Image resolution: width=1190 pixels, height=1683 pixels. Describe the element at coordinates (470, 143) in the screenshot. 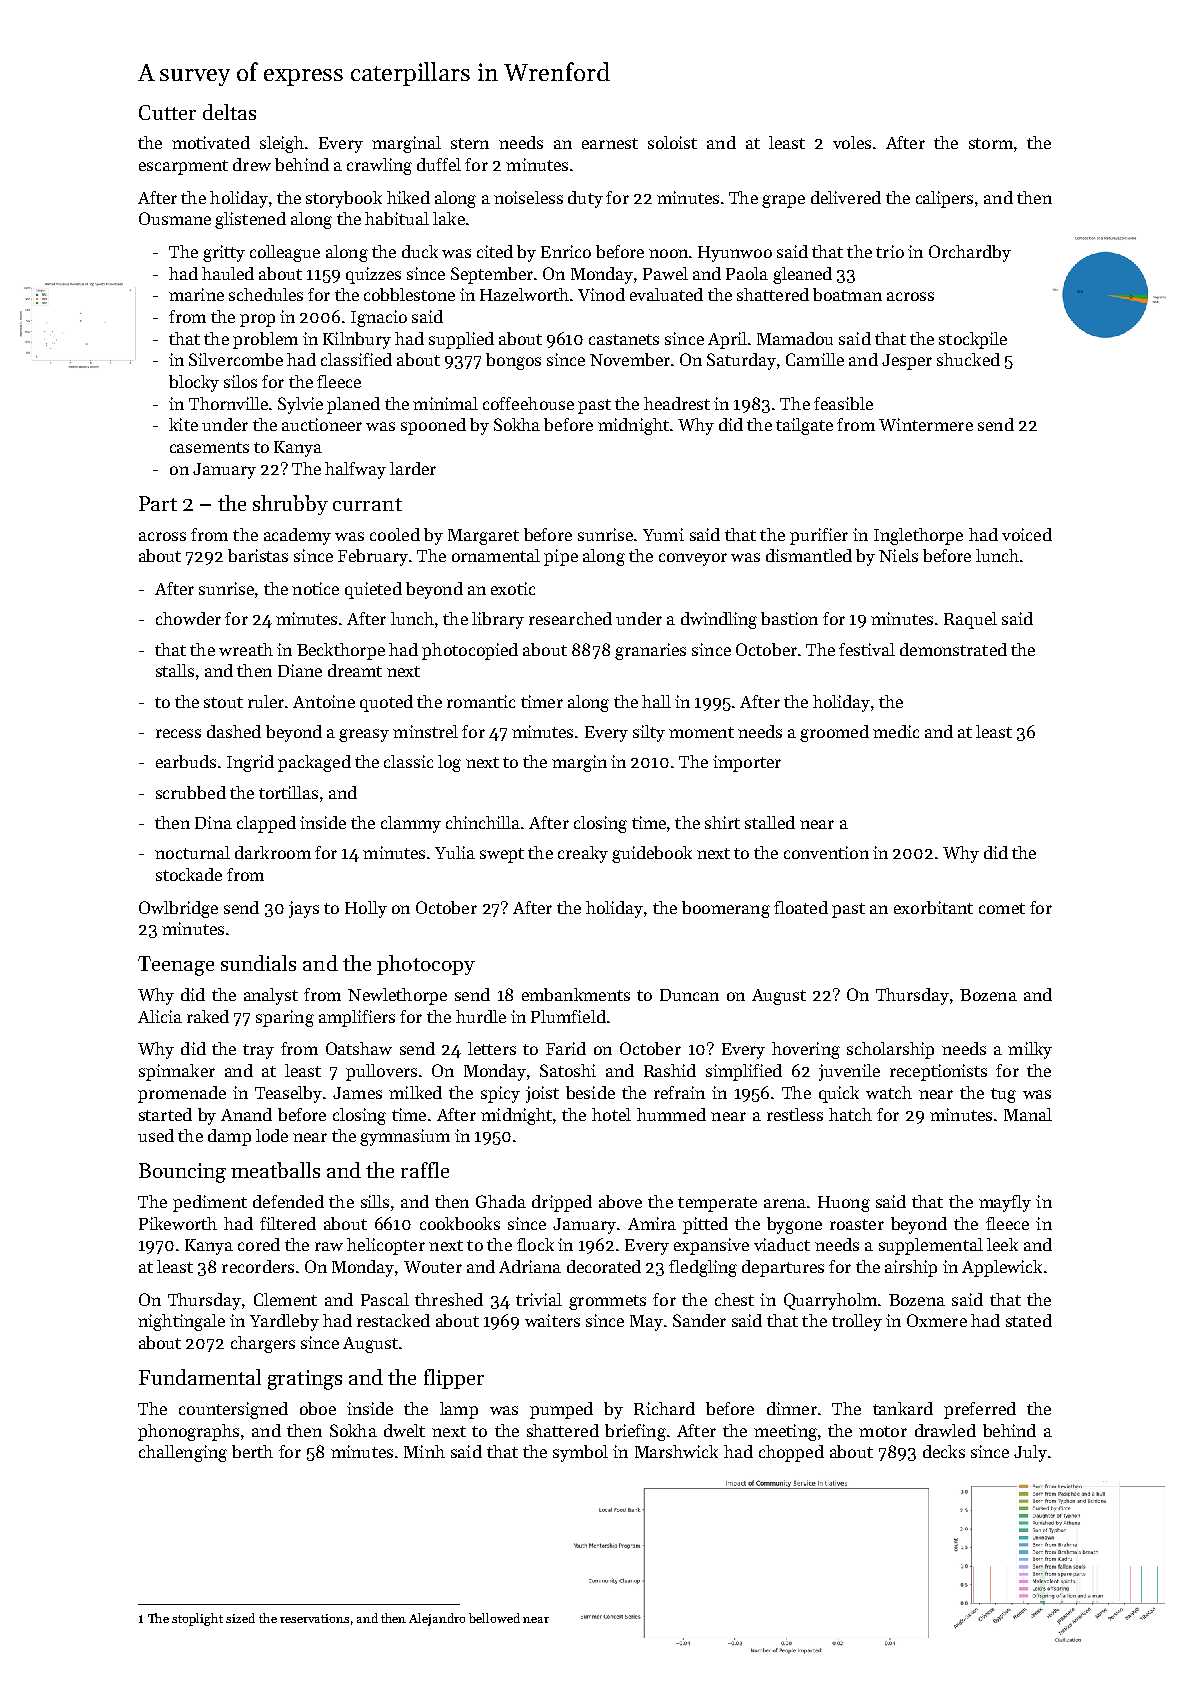

I see `stern` at that location.
